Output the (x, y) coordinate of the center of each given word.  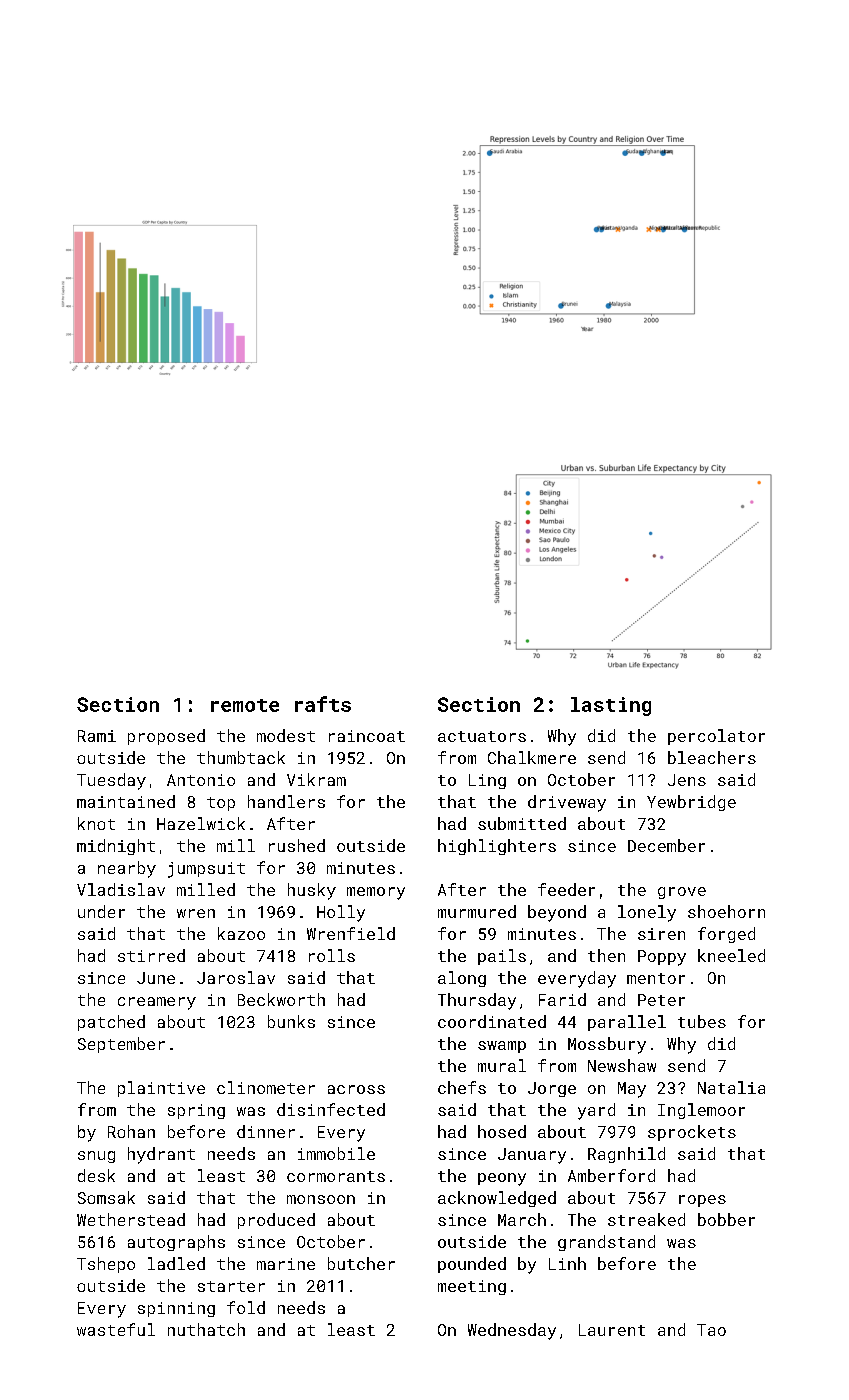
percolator (716, 737)
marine (286, 1264)
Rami (97, 736)
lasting (611, 706)
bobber (726, 1219)
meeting (472, 1287)
